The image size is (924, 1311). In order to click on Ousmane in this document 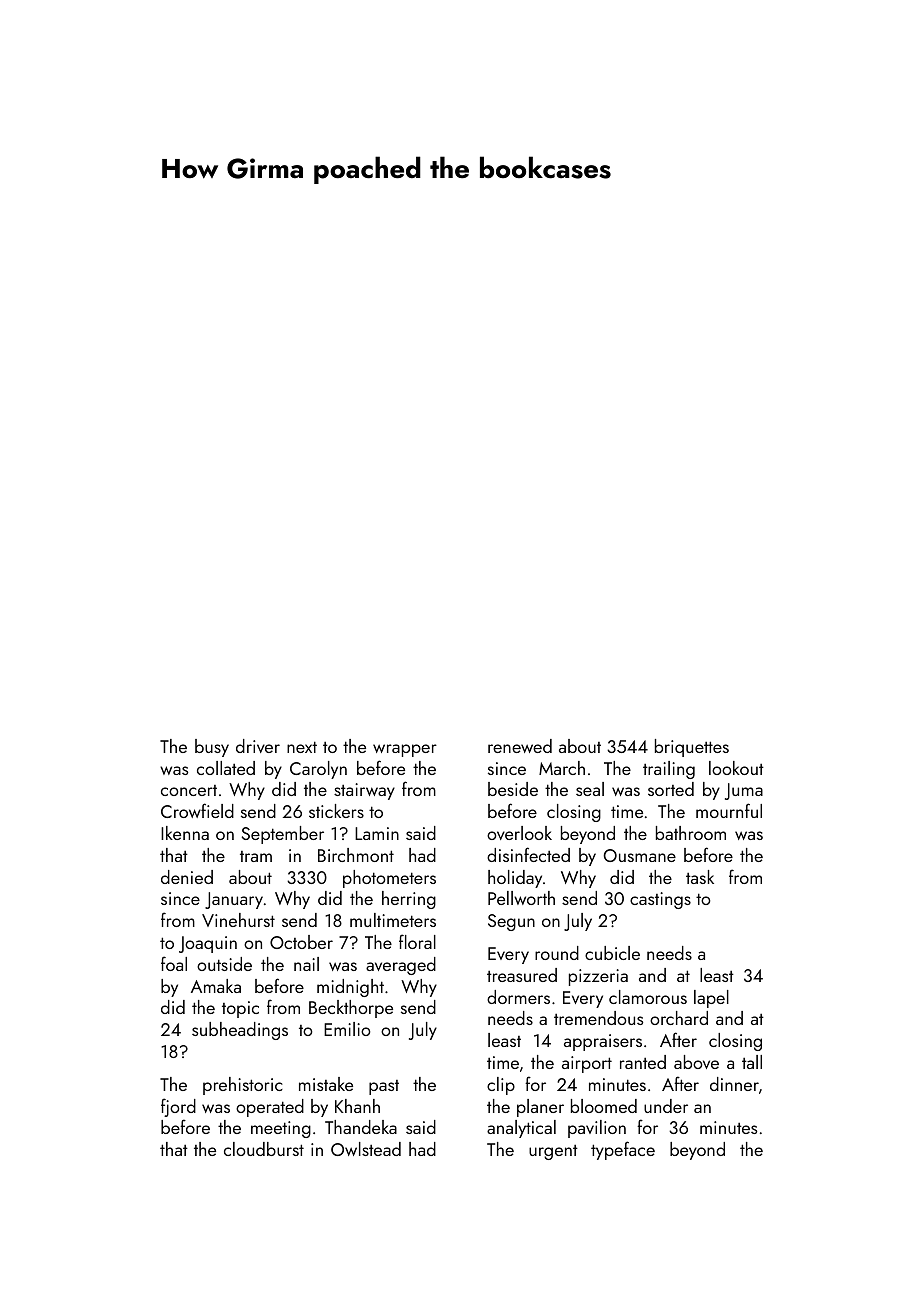, I will do `click(639, 855)`.
